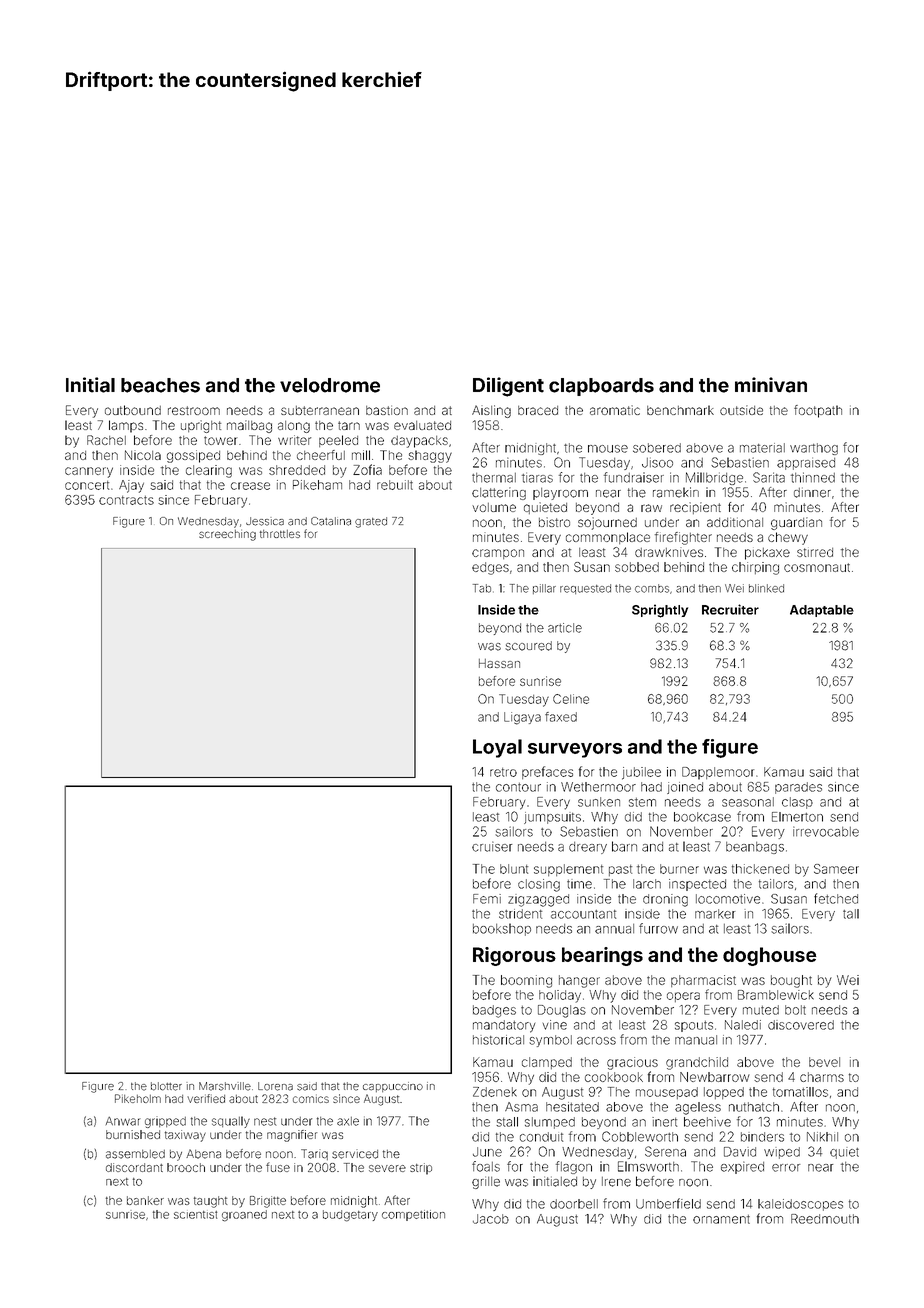  What do you see at coordinates (497, 748) in the page?
I see `Loyal` at bounding box center [497, 748].
